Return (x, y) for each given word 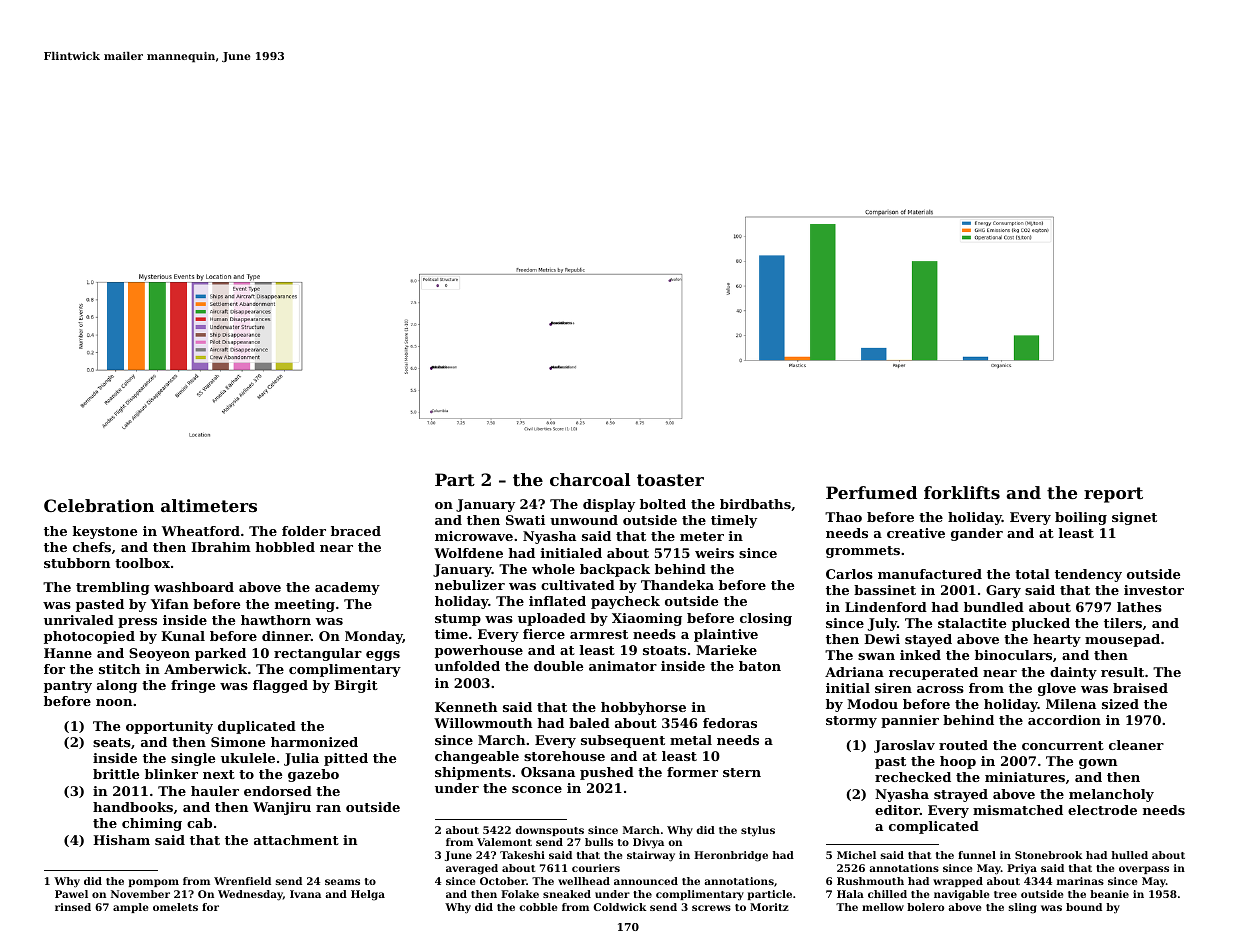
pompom (154, 883)
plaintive (726, 635)
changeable (477, 757)
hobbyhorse (643, 708)
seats (112, 742)
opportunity (169, 727)
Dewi (882, 639)
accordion (1064, 720)
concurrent (1063, 745)
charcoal (590, 479)
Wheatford (201, 531)
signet (1134, 518)
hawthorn (276, 620)
